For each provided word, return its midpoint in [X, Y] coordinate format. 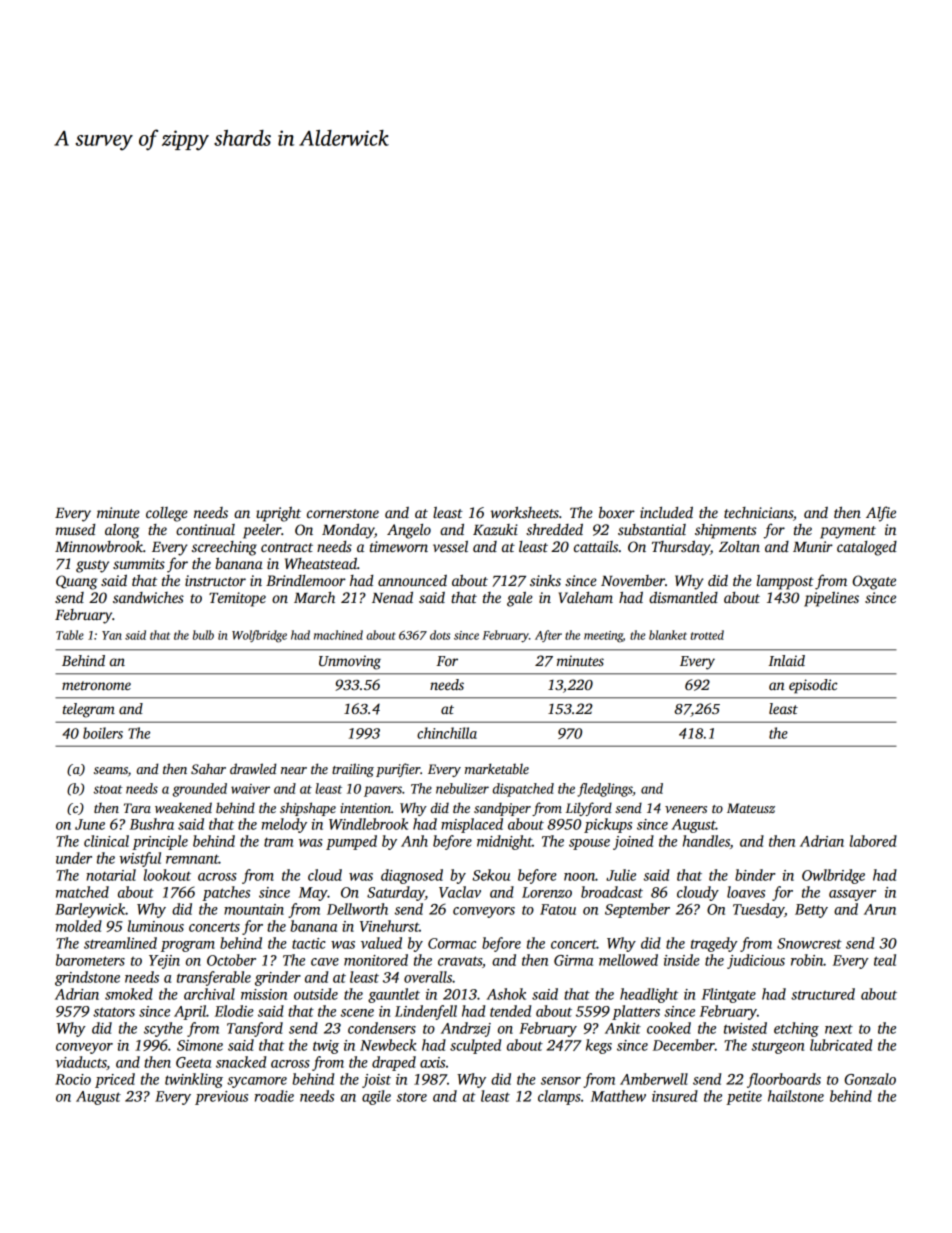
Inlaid [786, 660]
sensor [561, 1081]
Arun [880, 909]
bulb [203, 635]
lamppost [785, 582]
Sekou [491, 875]
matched [82, 892]
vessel [450, 546]
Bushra [152, 824]
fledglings [605, 790]
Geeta [193, 1062]
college [166, 514]
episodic [813, 686]
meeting [603, 637]
